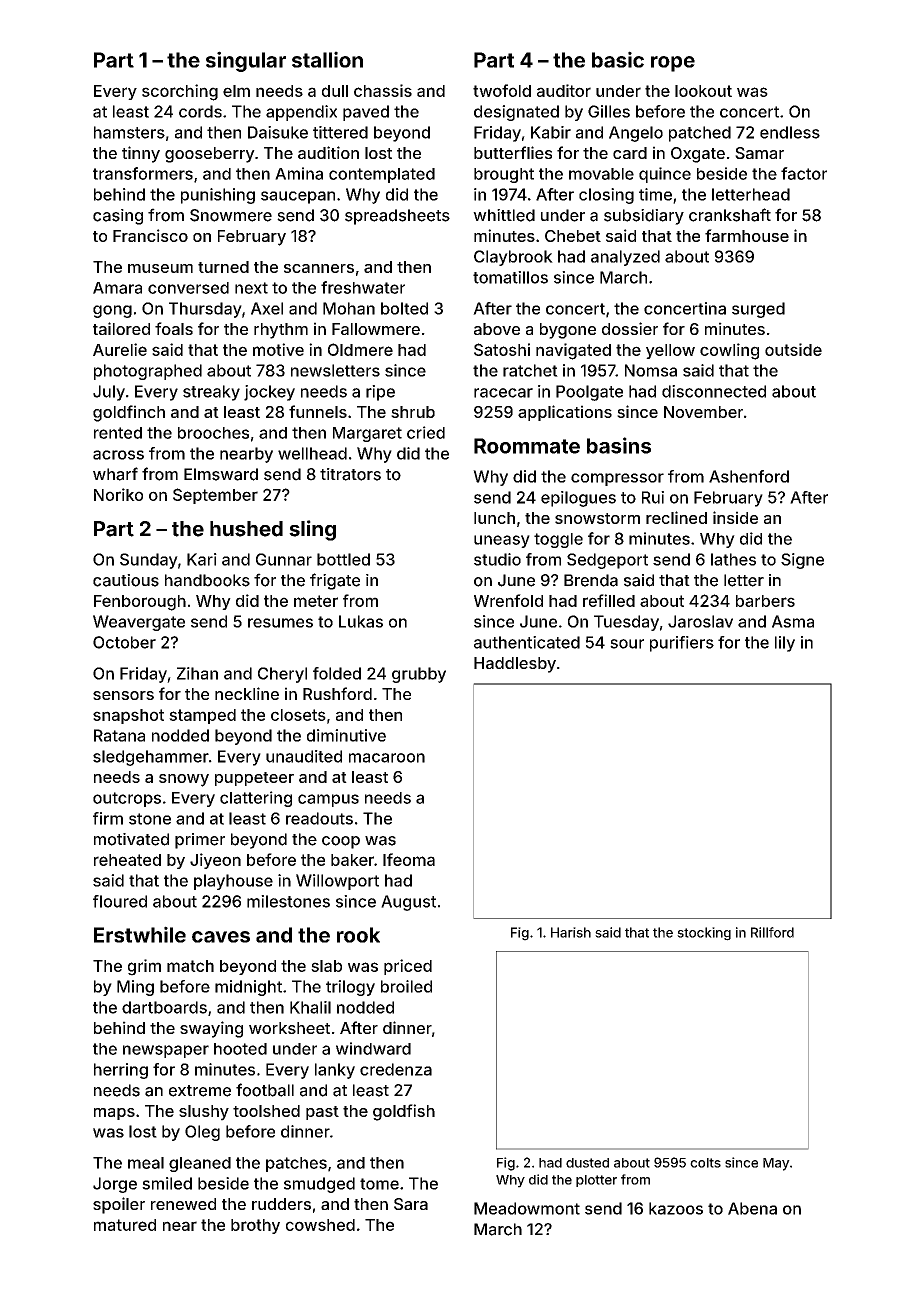 Image resolution: width=924 pixels, height=1308 pixels. I want to click on scorching, so click(180, 92).
